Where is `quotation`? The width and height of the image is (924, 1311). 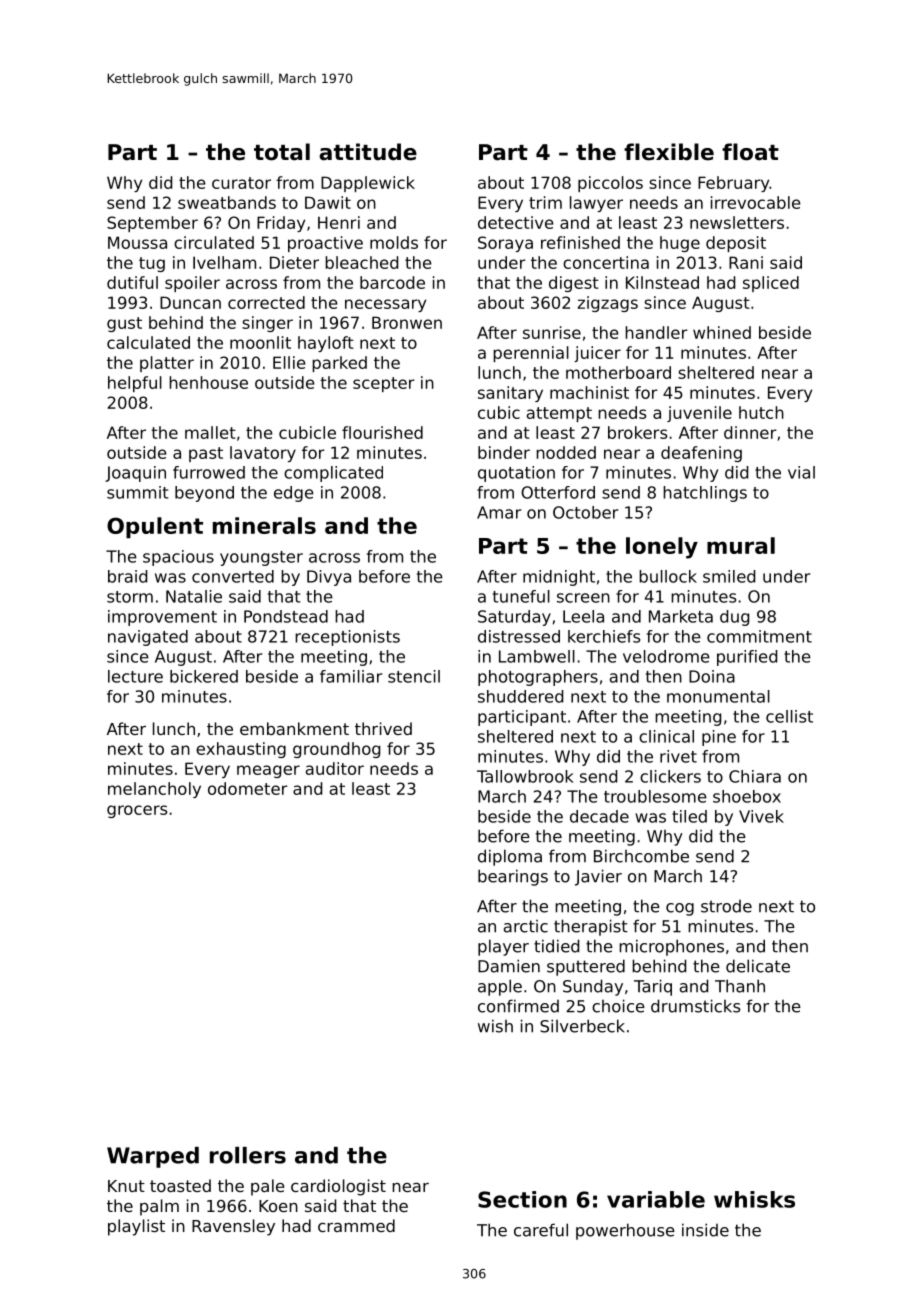 quotation is located at coordinates (516, 474).
